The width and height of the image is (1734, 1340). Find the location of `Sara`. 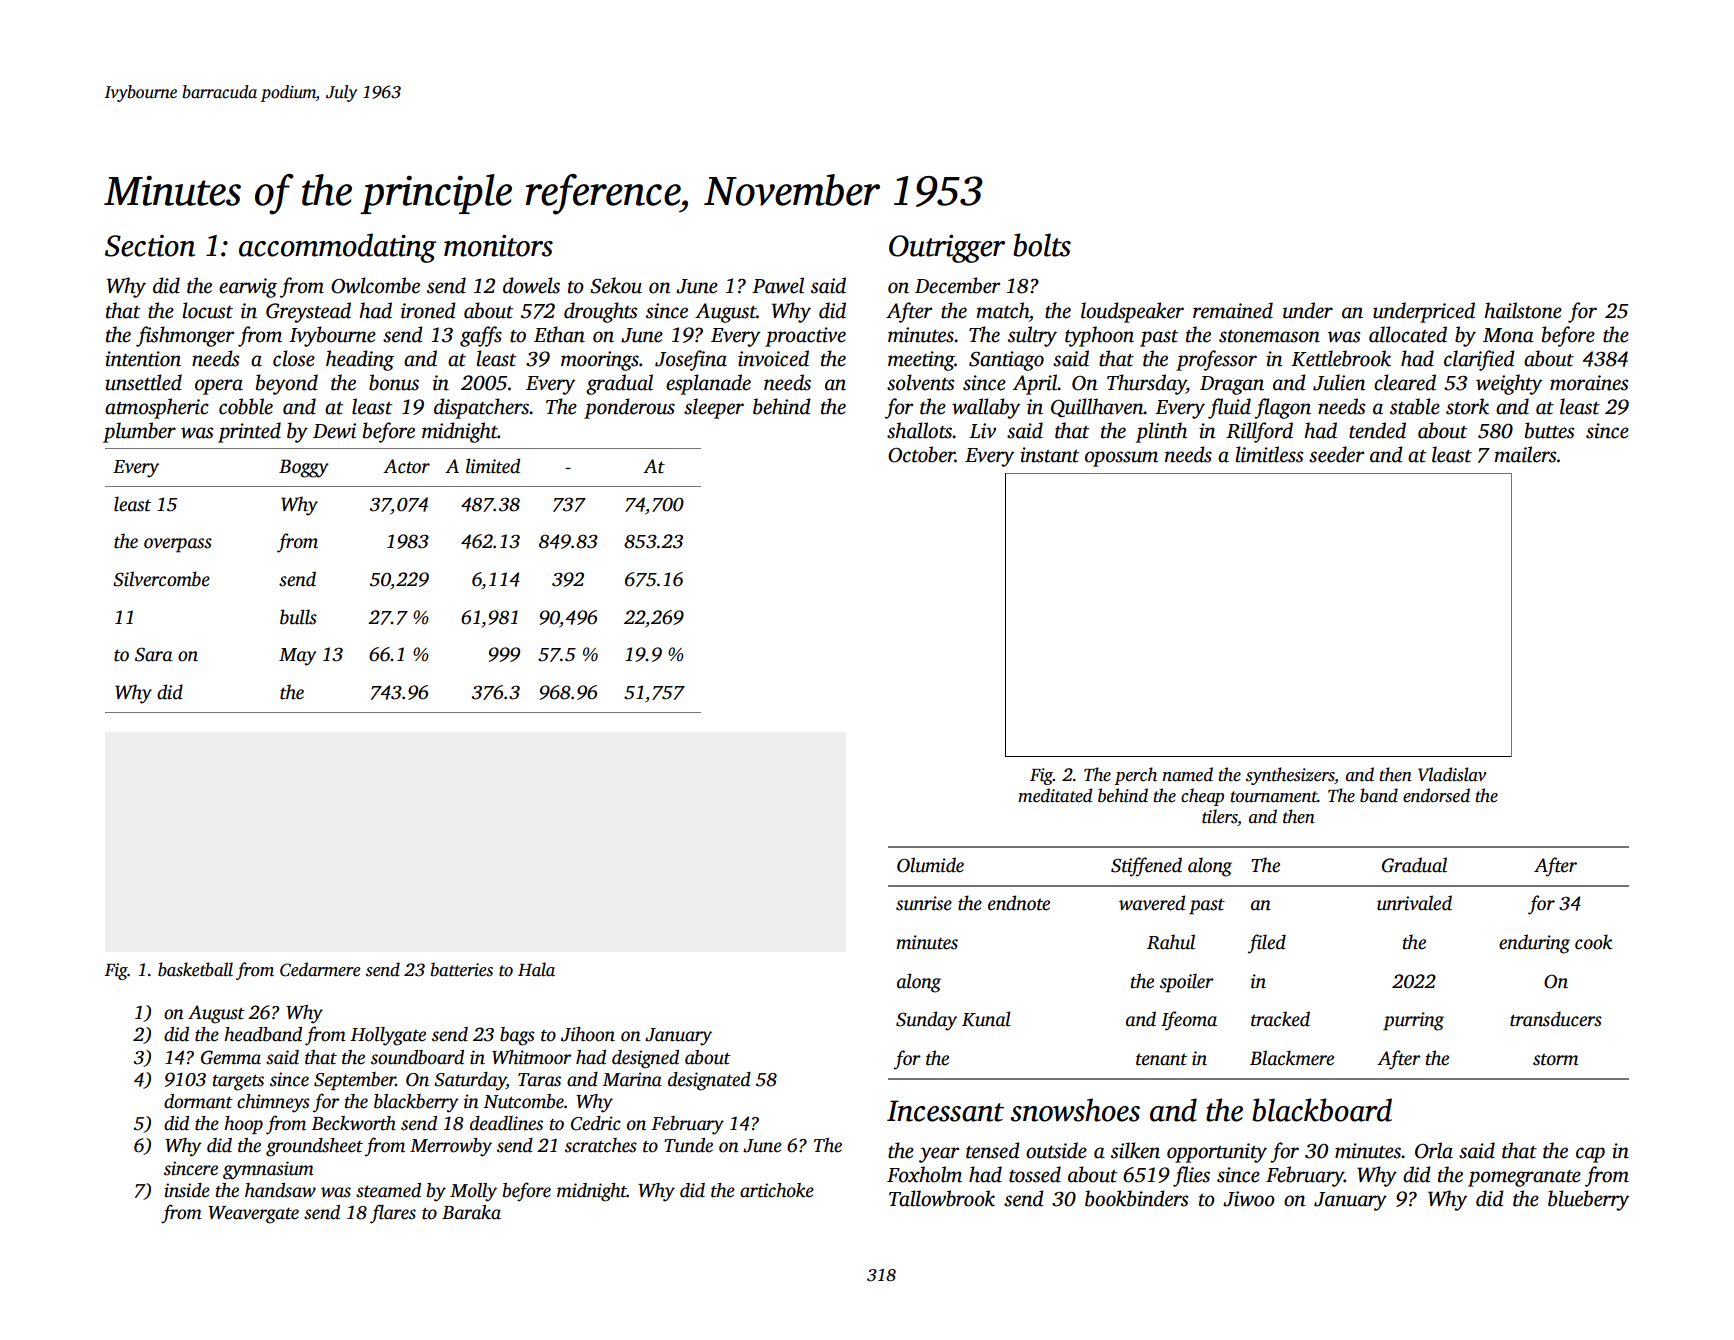

Sara is located at coordinates (154, 654).
